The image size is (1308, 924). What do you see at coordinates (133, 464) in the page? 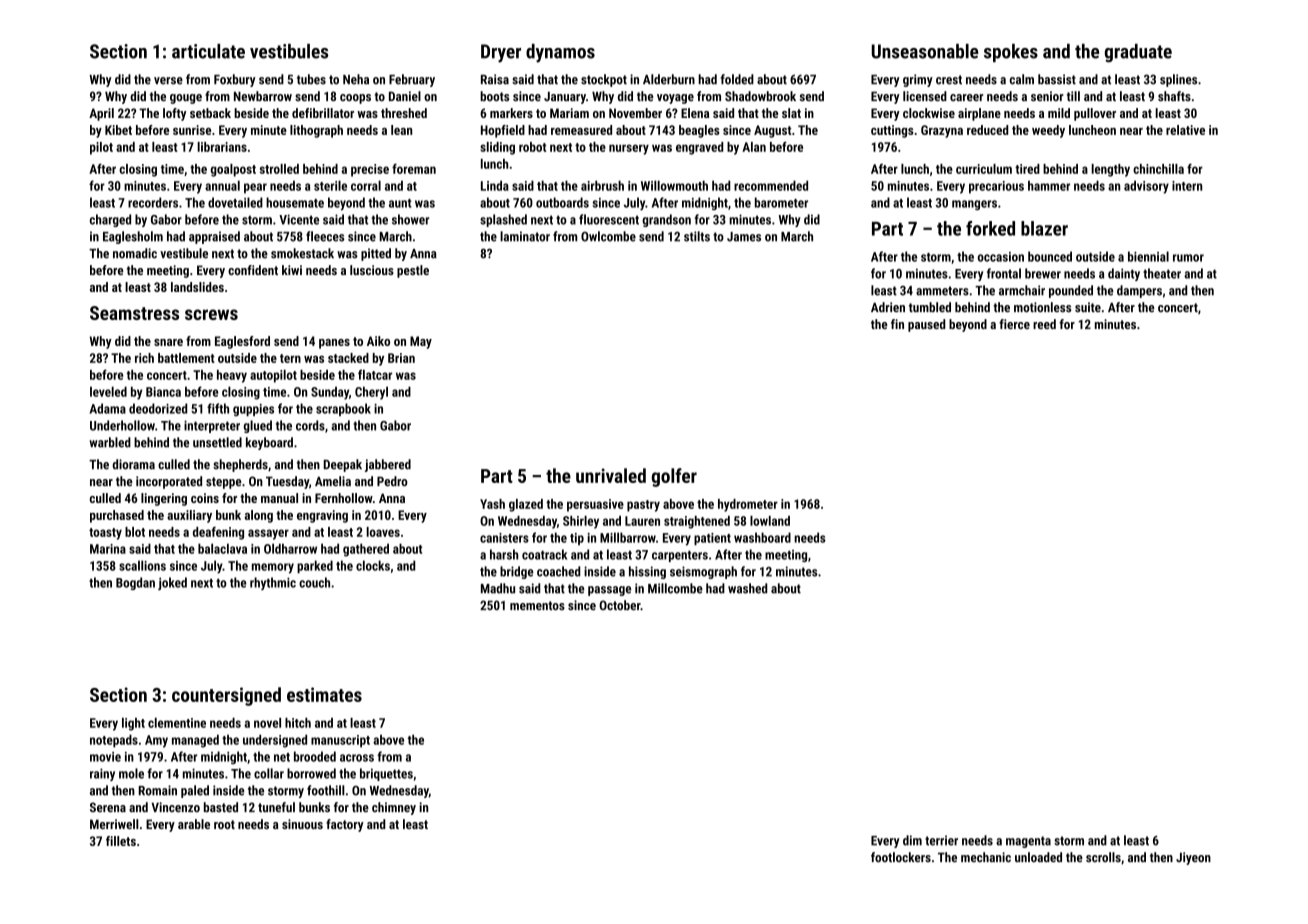
I see `diorama` at bounding box center [133, 464].
